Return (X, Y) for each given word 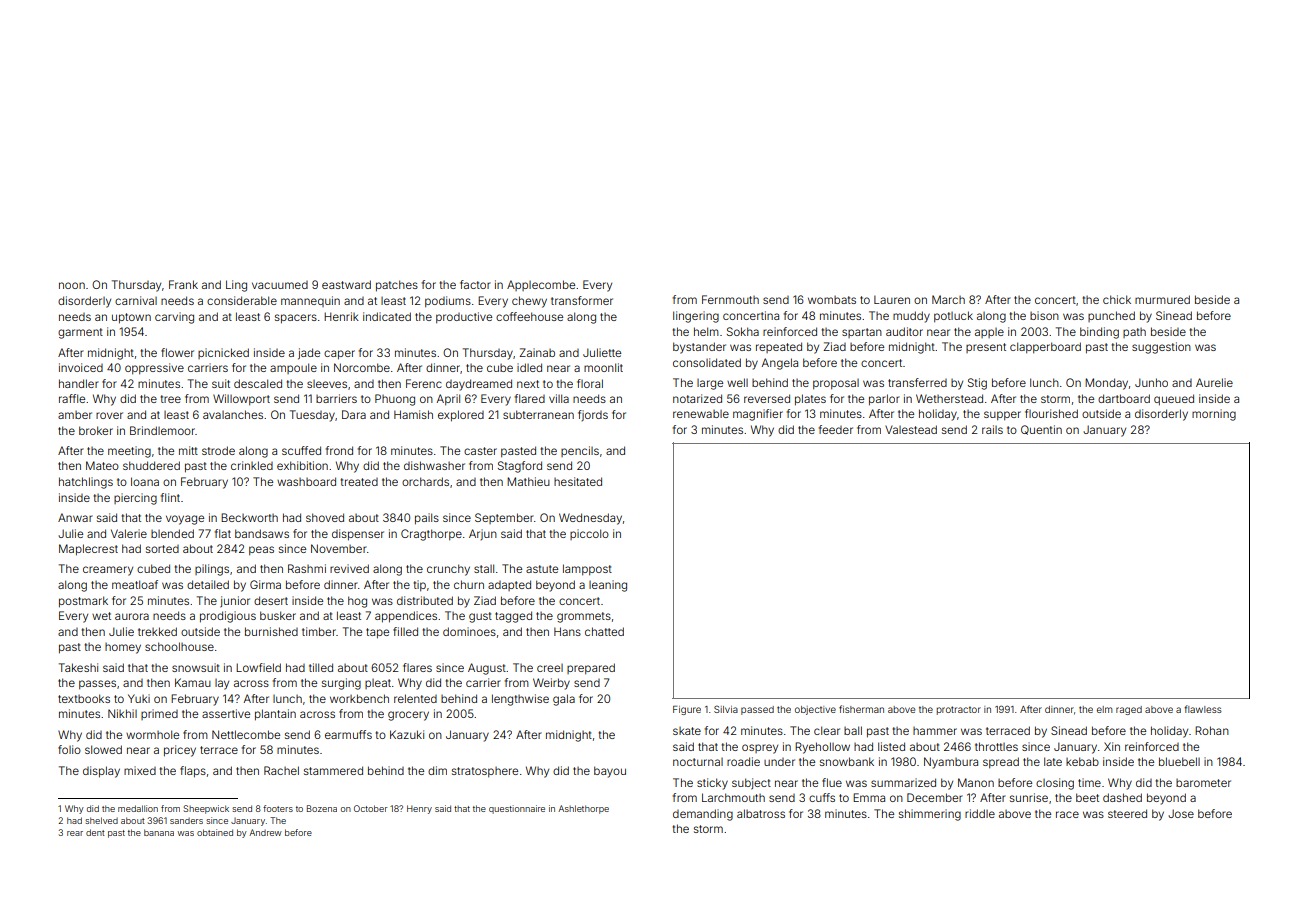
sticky (712, 784)
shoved (325, 517)
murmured (1162, 299)
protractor (958, 710)
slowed (103, 749)
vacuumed (280, 285)
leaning (608, 586)
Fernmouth (730, 299)
